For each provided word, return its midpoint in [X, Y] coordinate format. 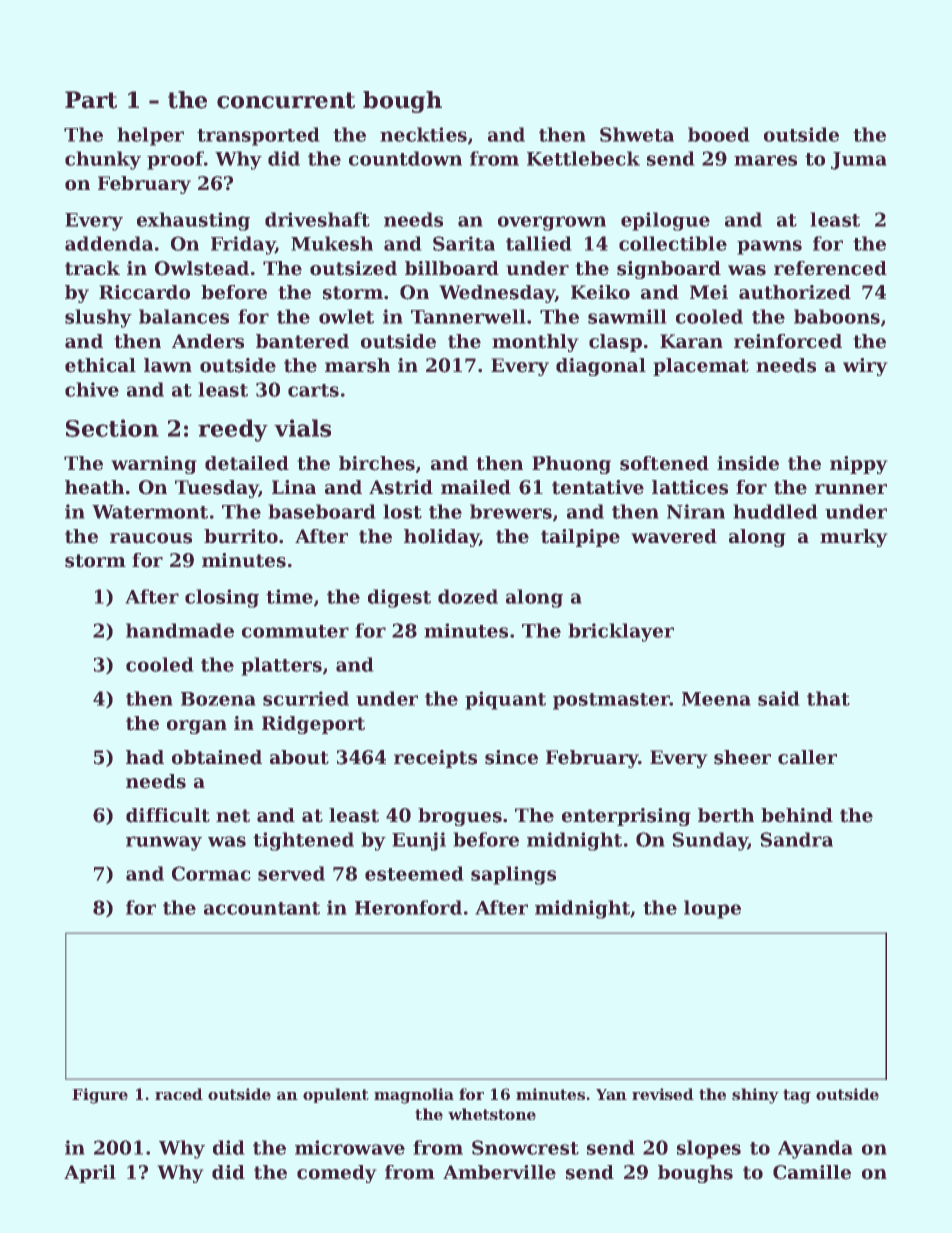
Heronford [408, 907]
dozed [468, 596]
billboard [452, 268]
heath [94, 487]
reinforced [788, 341]
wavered [674, 536]
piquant [505, 700]
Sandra [796, 839]
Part [91, 100]
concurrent [286, 100]
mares [765, 160]
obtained [217, 757]
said [779, 698]
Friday [243, 245]
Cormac [211, 873]
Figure [100, 1096]
